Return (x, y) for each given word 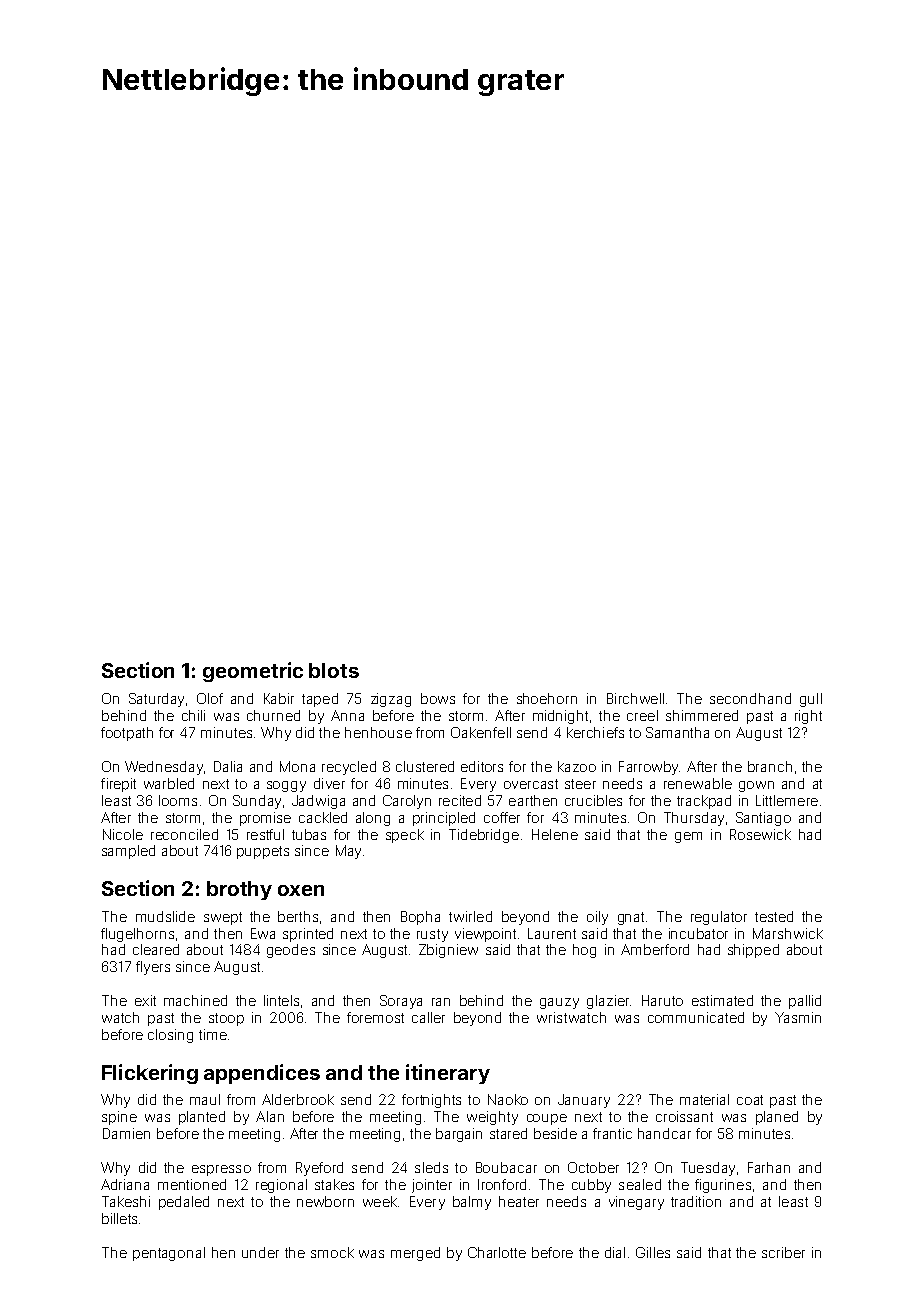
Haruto (662, 1000)
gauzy (559, 1003)
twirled (470, 916)
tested (774, 916)
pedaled (184, 1203)
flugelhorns (137, 935)
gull (811, 700)
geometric (253, 672)
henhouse (378, 732)
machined (195, 1000)
